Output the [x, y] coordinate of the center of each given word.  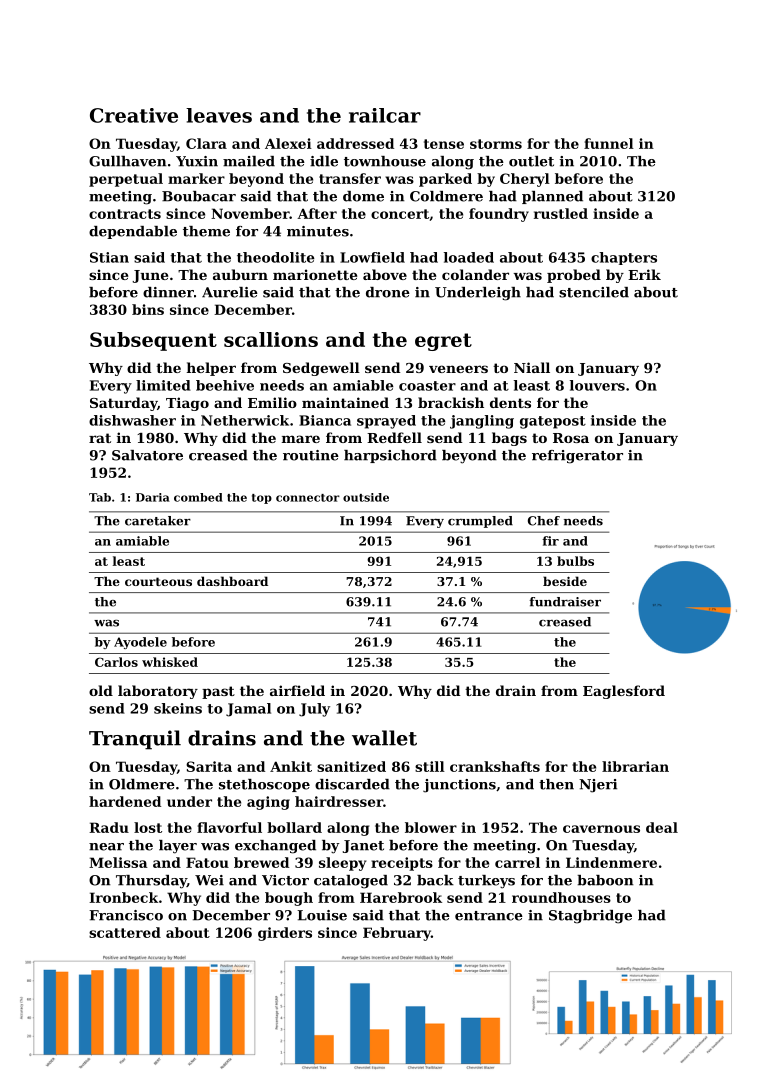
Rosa [571, 438]
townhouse [385, 161]
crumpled [480, 522]
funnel [609, 143]
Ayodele [140, 643]
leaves [219, 115]
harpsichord [390, 456]
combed [198, 497]
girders [285, 934]
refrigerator [577, 457]
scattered [125, 932]
